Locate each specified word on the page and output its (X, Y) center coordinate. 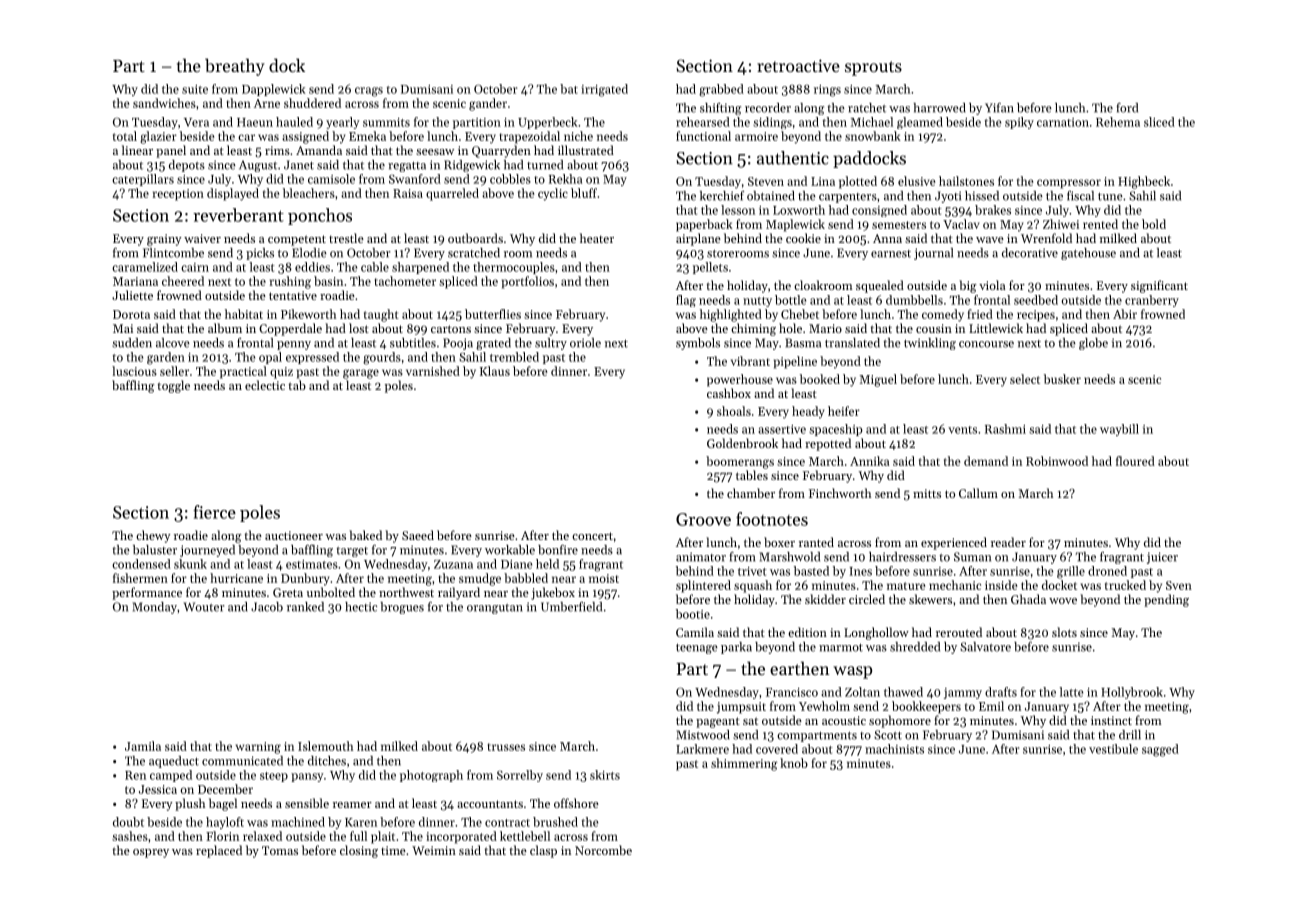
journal (933, 254)
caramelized (145, 267)
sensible (307, 803)
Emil (991, 706)
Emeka (367, 136)
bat (569, 89)
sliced (1159, 122)
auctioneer (294, 535)
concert (592, 536)
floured (1135, 461)
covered (777, 749)
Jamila (143, 746)
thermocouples (514, 268)
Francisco (792, 692)
